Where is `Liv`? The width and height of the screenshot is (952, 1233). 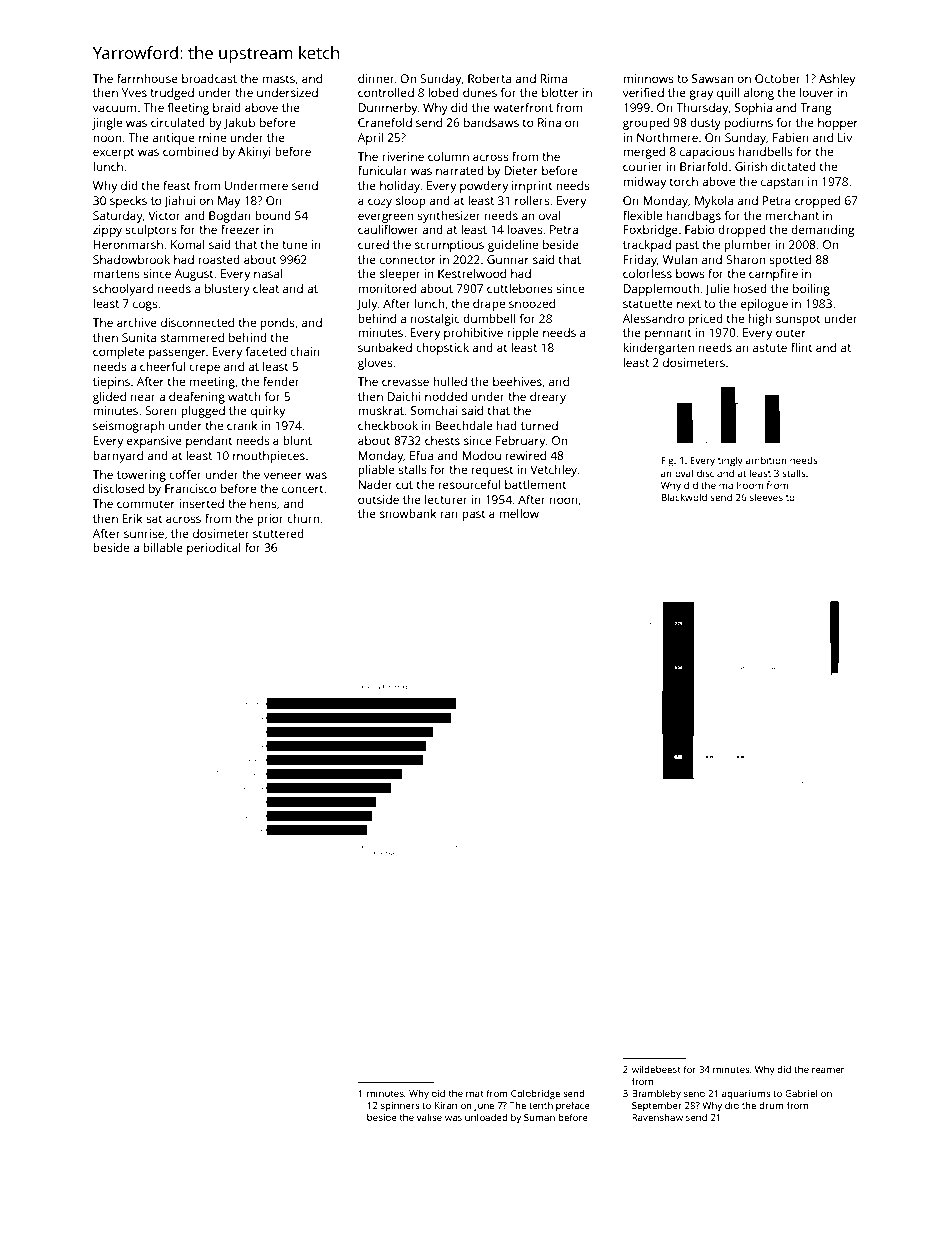
Liv is located at coordinates (845, 137).
